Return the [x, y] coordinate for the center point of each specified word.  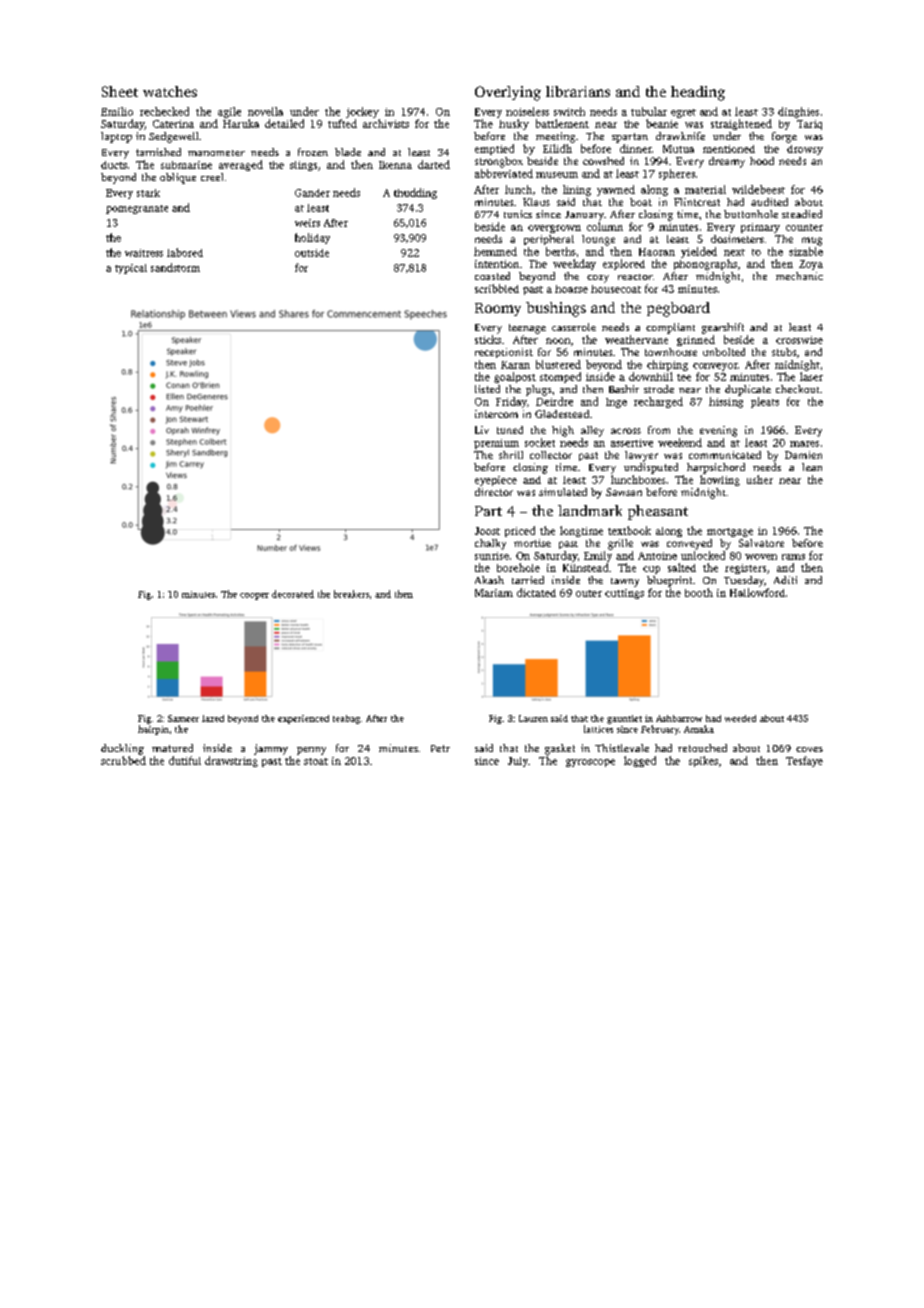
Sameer [183, 718]
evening [718, 431]
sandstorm [175, 267]
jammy [271, 749]
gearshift [723, 328]
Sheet [120, 91]
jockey [362, 112]
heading [698, 93]
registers [745, 569]
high [563, 431]
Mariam [494, 593]
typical [131, 269]
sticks [488, 339]
